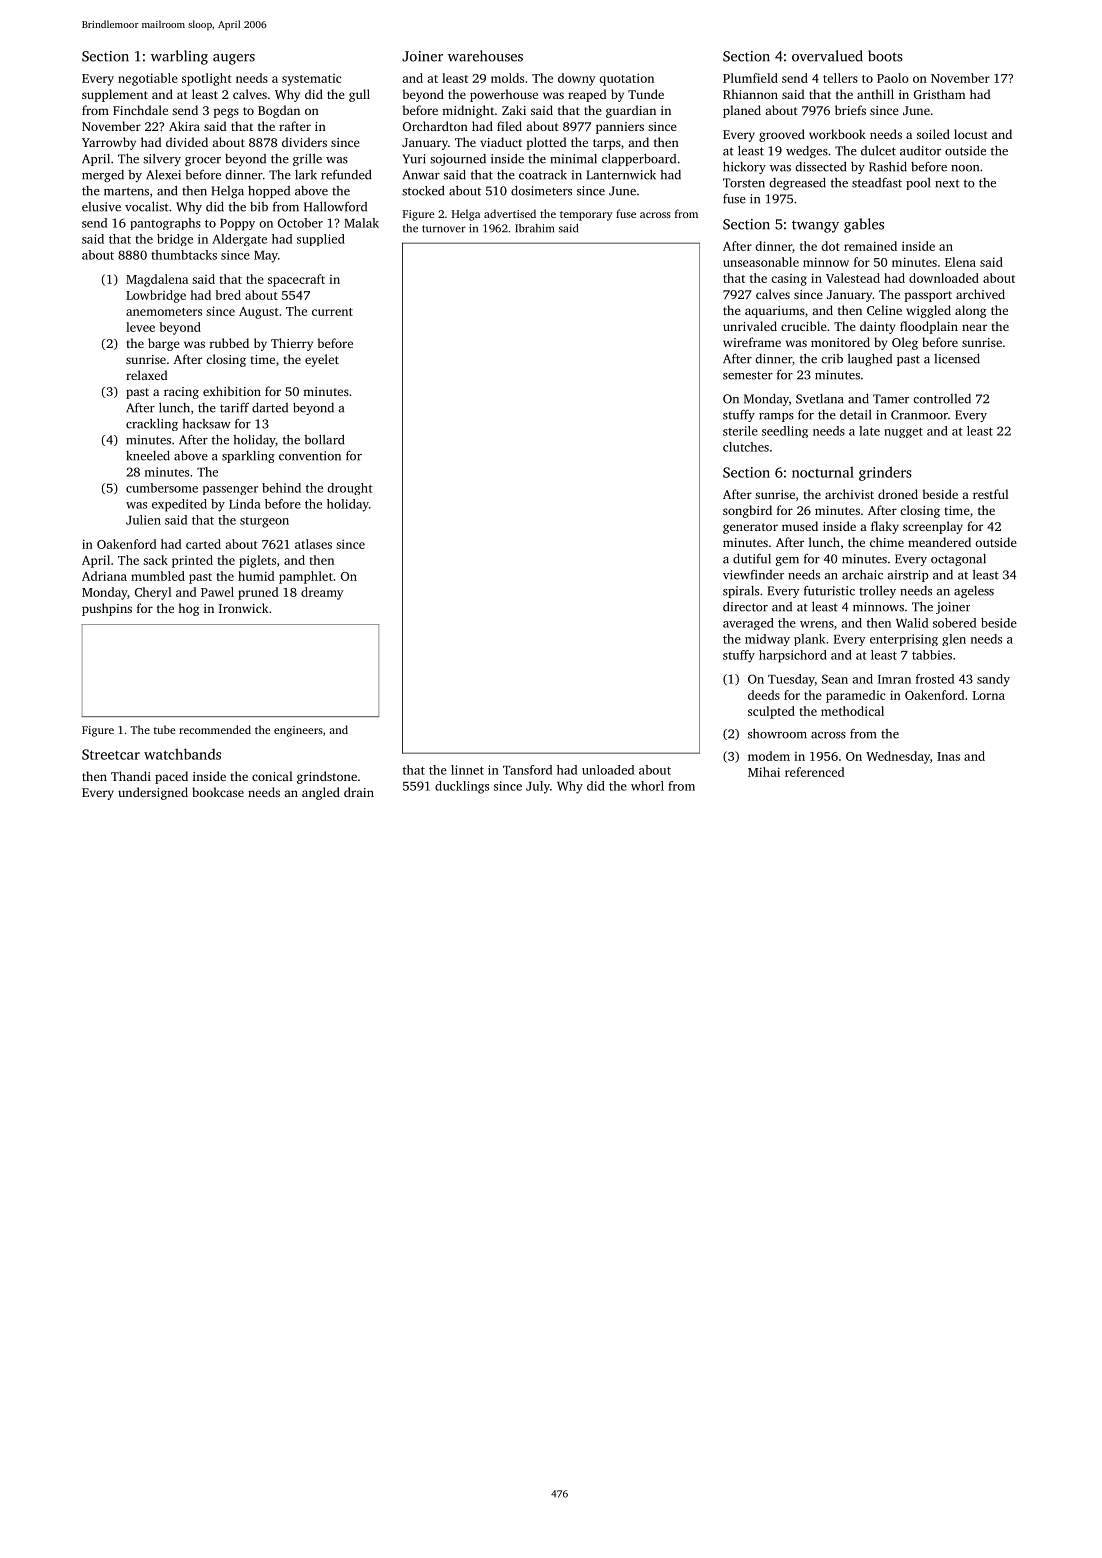 The image size is (1102, 1558). I want to click on hog, so click(188, 609).
